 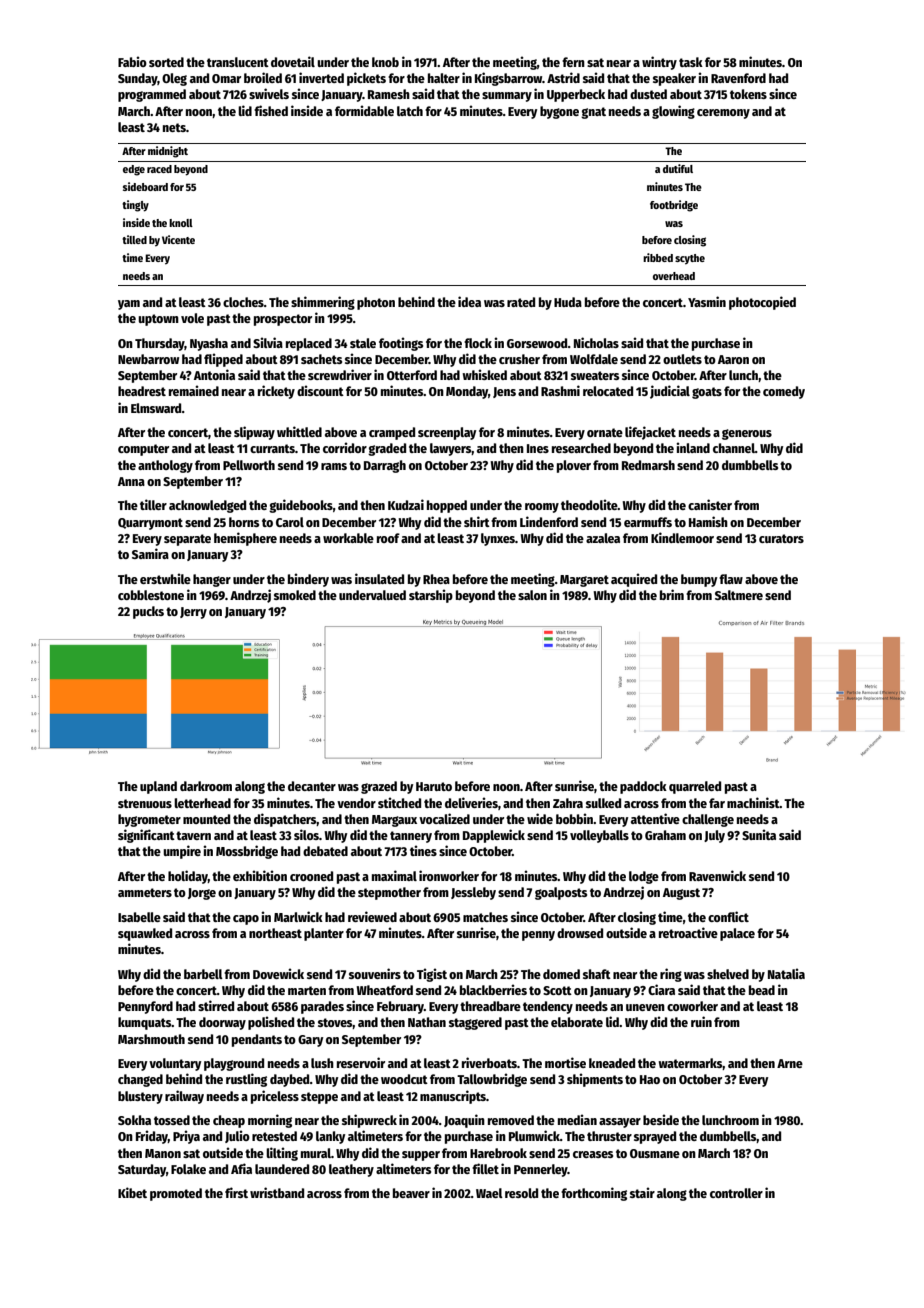 What do you see at coordinates (132, 1192) in the screenshot?
I see `Kibet` at bounding box center [132, 1192].
